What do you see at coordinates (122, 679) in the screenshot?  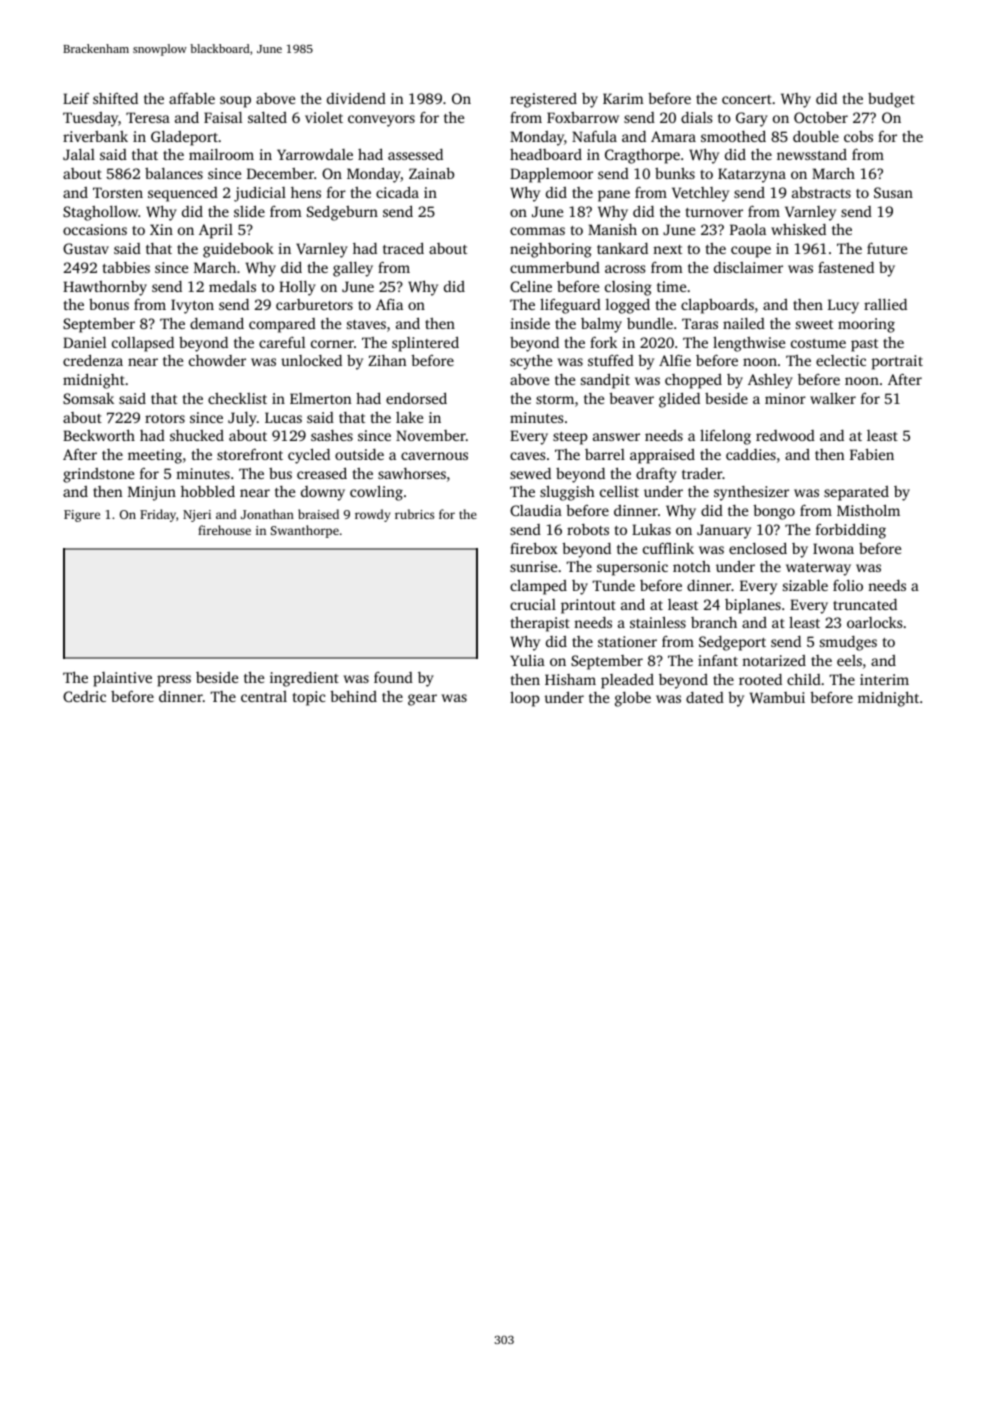 I see `plaintive` at bounding box center [122, 679].
